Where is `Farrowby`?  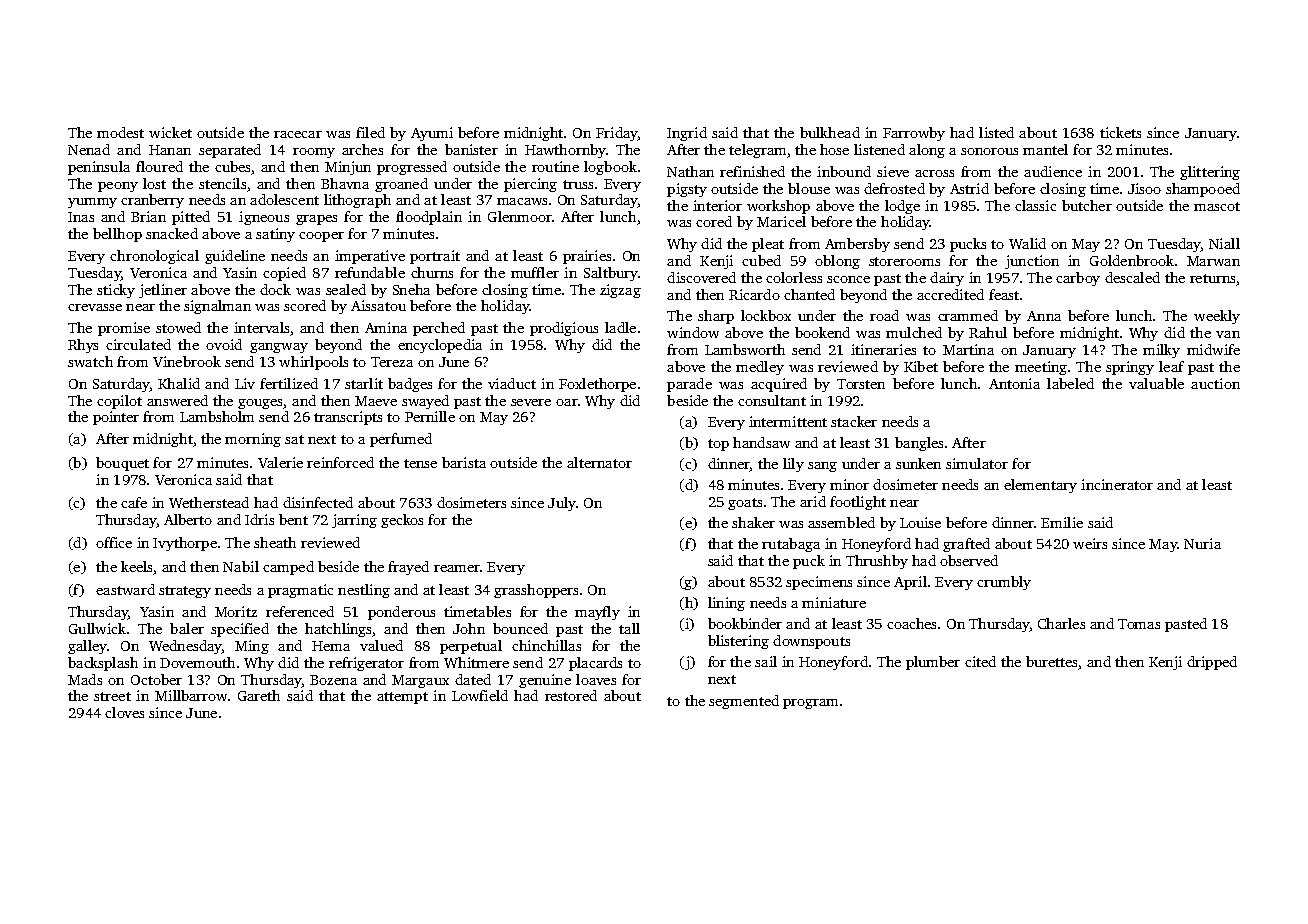 Farrowby is located at coordinates (914, 134).
